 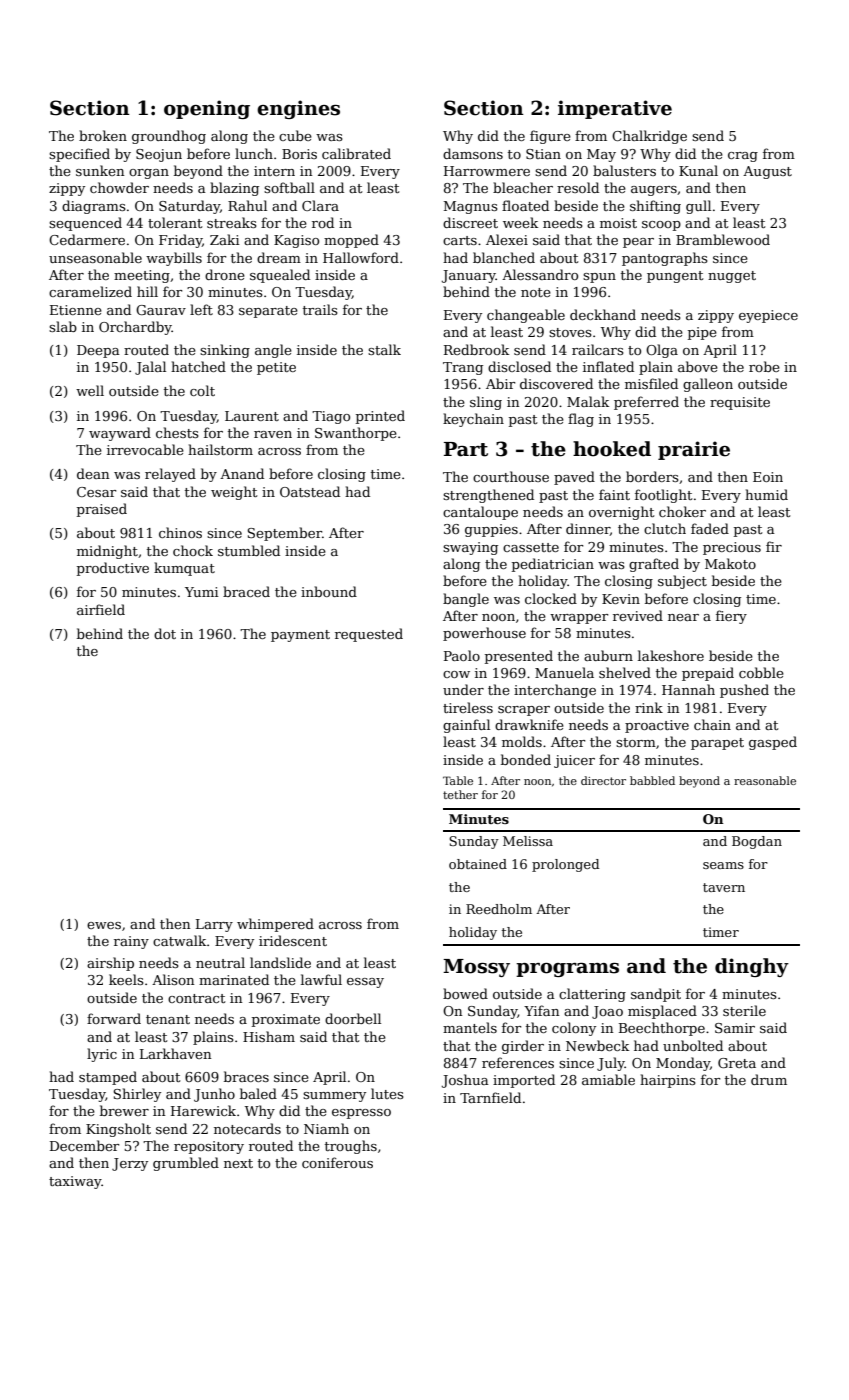 I want to click on pungent, so click(x=675, y=277).
